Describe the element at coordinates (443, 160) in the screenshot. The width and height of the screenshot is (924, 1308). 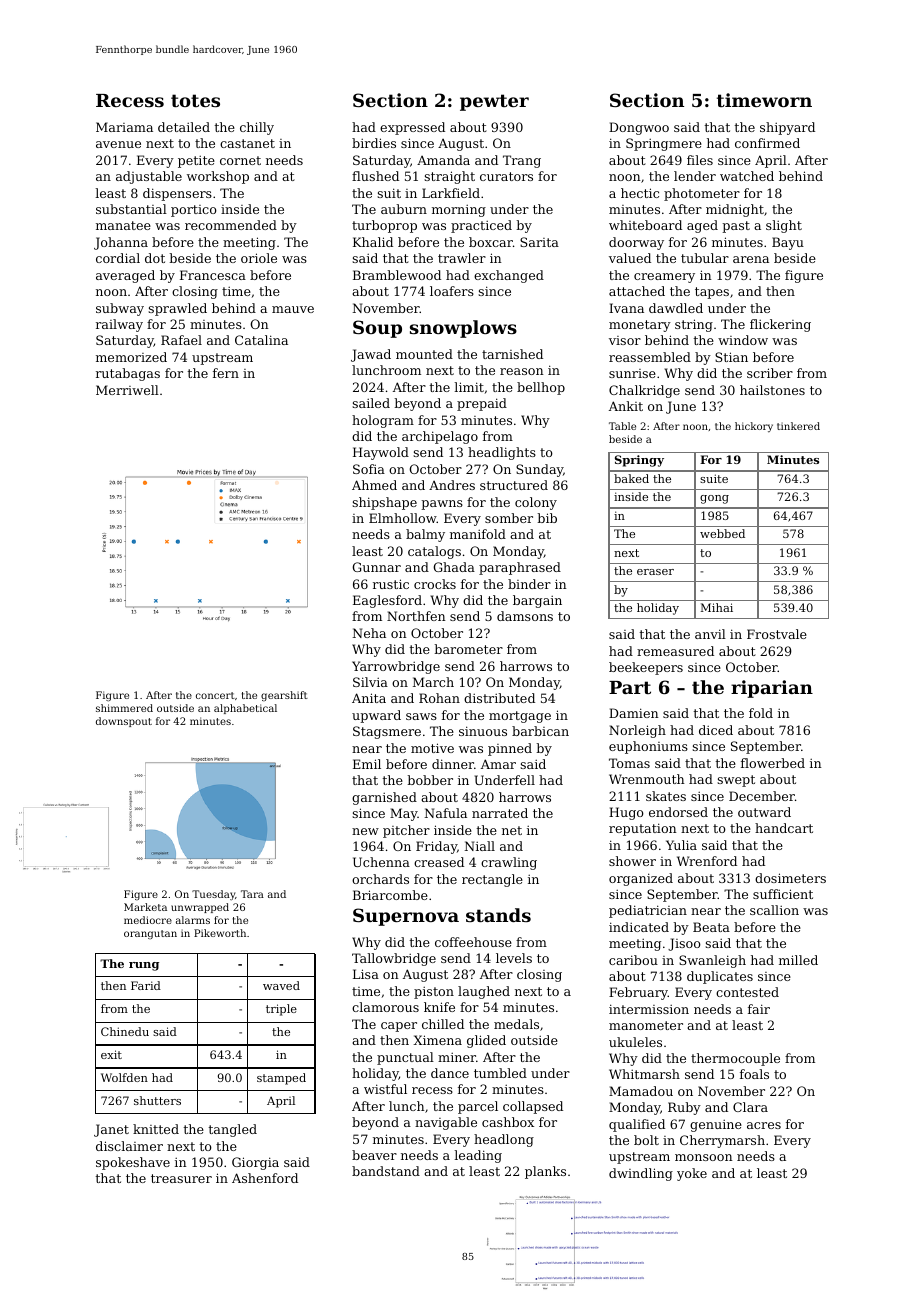
I see `Amanda` at that location.
